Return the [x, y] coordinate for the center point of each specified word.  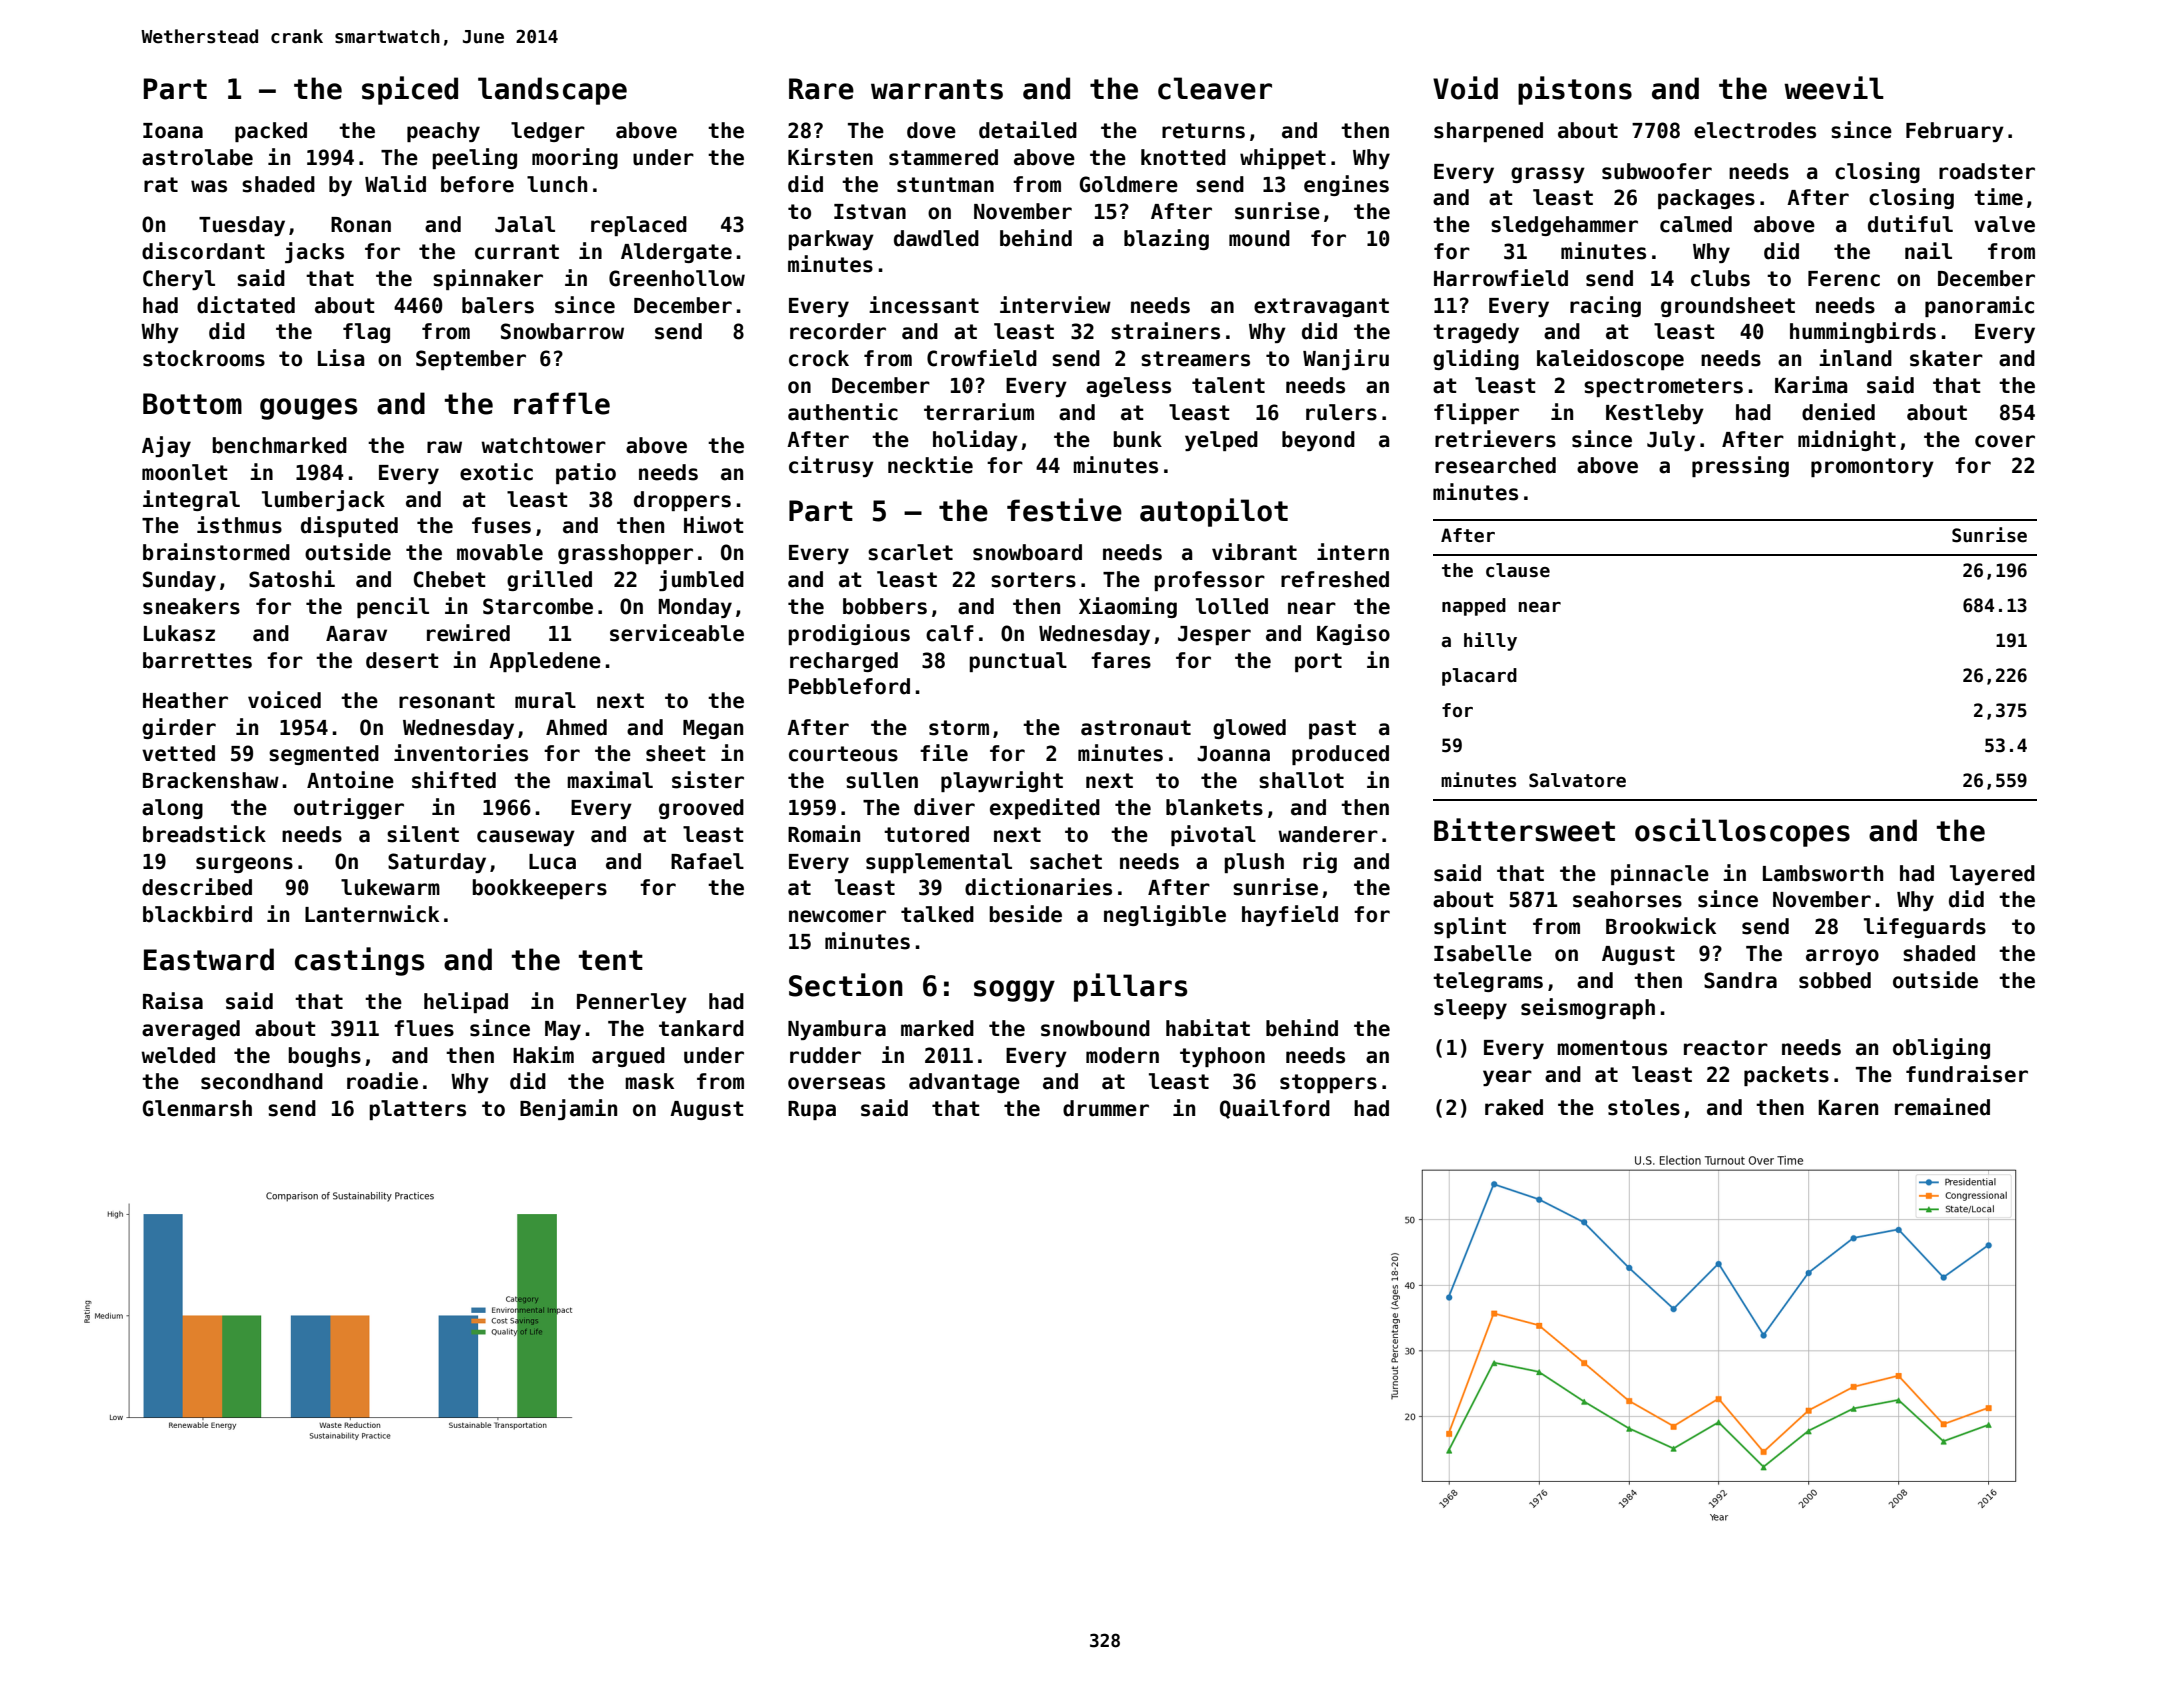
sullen [882, 780]
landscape [552, 91]
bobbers [885, 606]
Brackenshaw [211, 780]
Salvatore [1577, 780]
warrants [937, 89]
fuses [501, 525]
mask [649, 1081]
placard [1479, 677]
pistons [1575, 90]
